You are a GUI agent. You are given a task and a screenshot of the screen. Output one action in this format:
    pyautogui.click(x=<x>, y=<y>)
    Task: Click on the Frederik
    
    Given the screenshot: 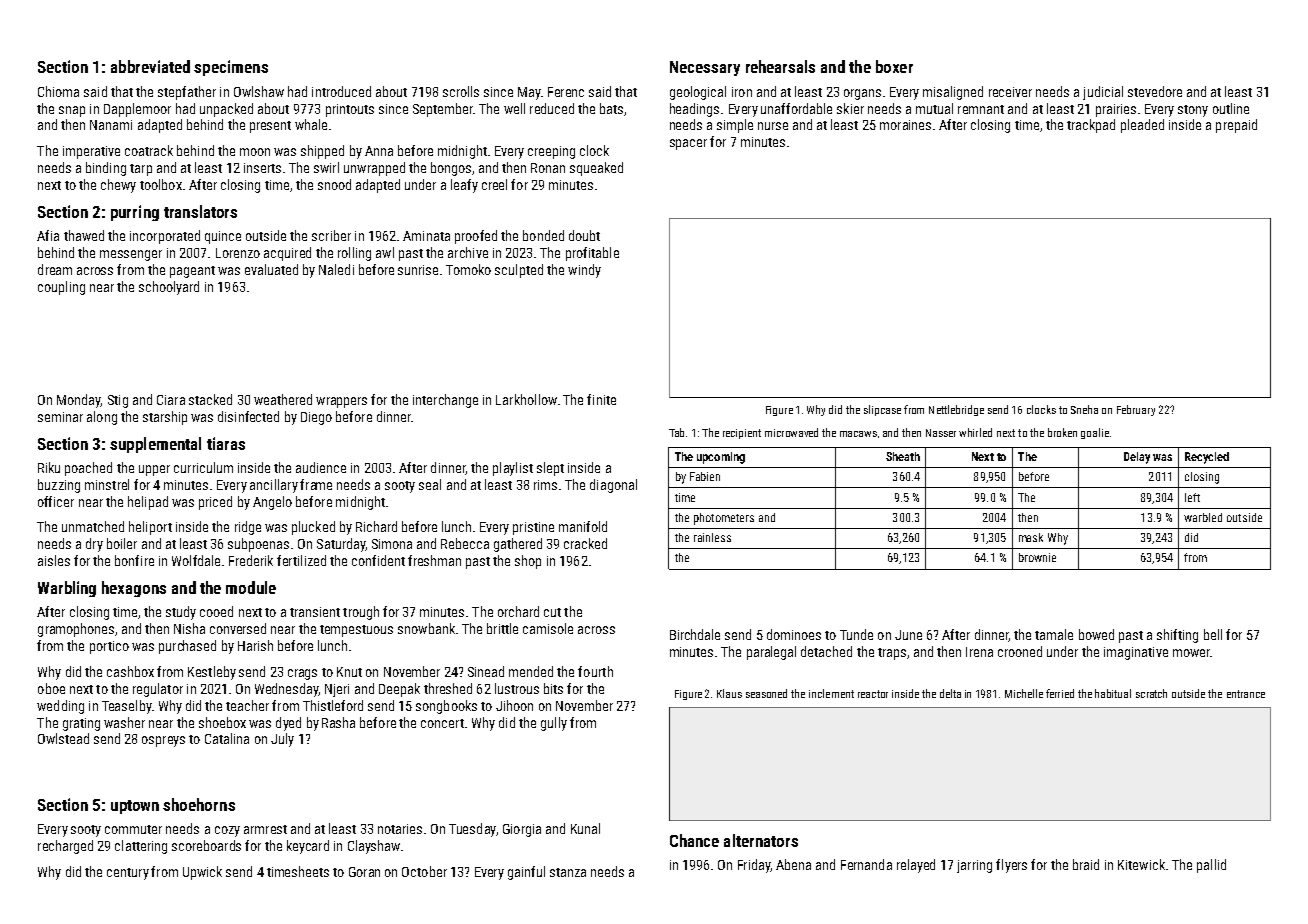 What is the action you would take?
    pyautogui.click(x=251, y=560)
